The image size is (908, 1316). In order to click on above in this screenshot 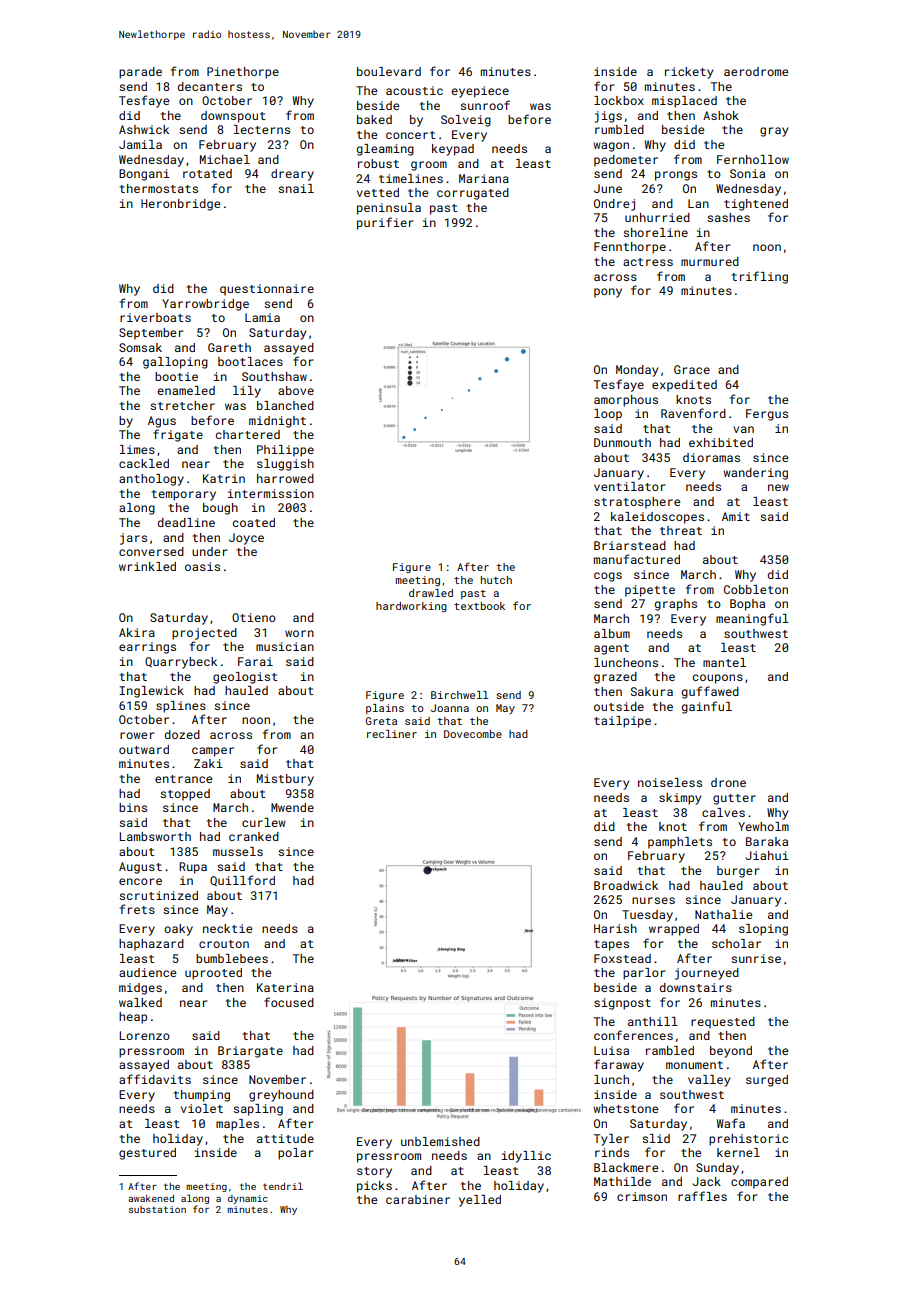, I will do `click(296, 390)`.
